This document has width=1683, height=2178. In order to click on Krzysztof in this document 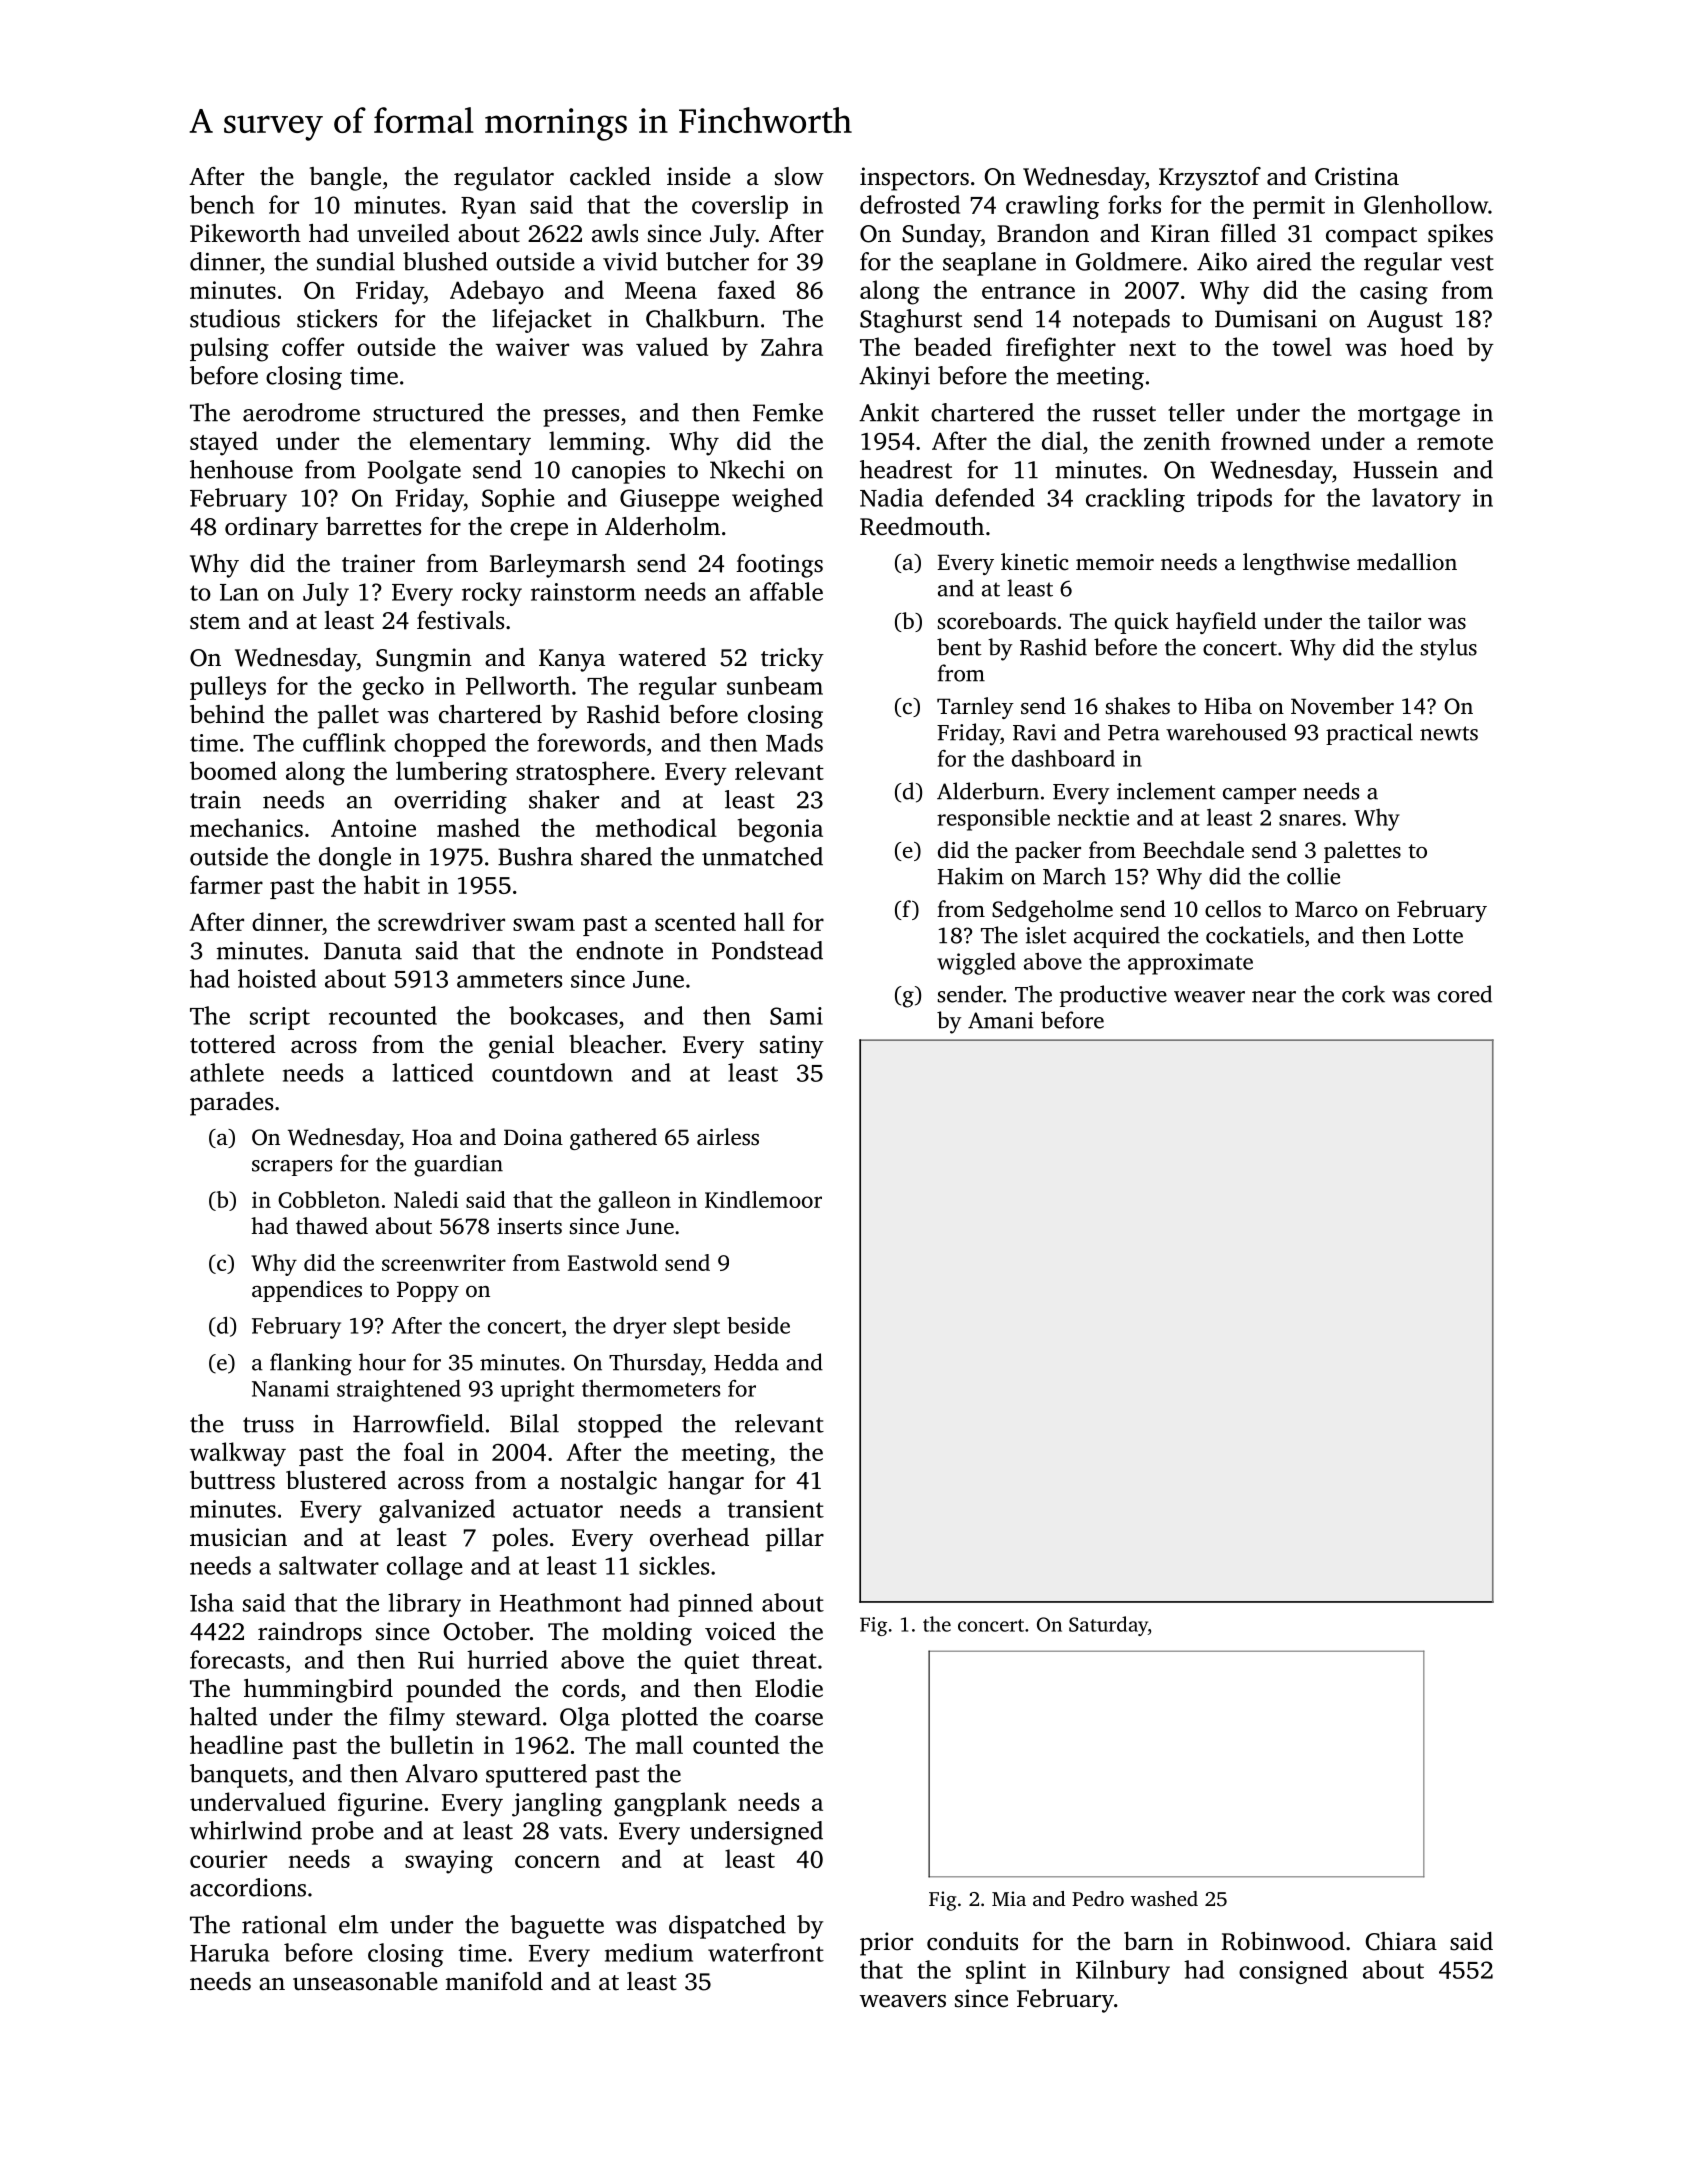, I will do `click(1210, 179)`.
